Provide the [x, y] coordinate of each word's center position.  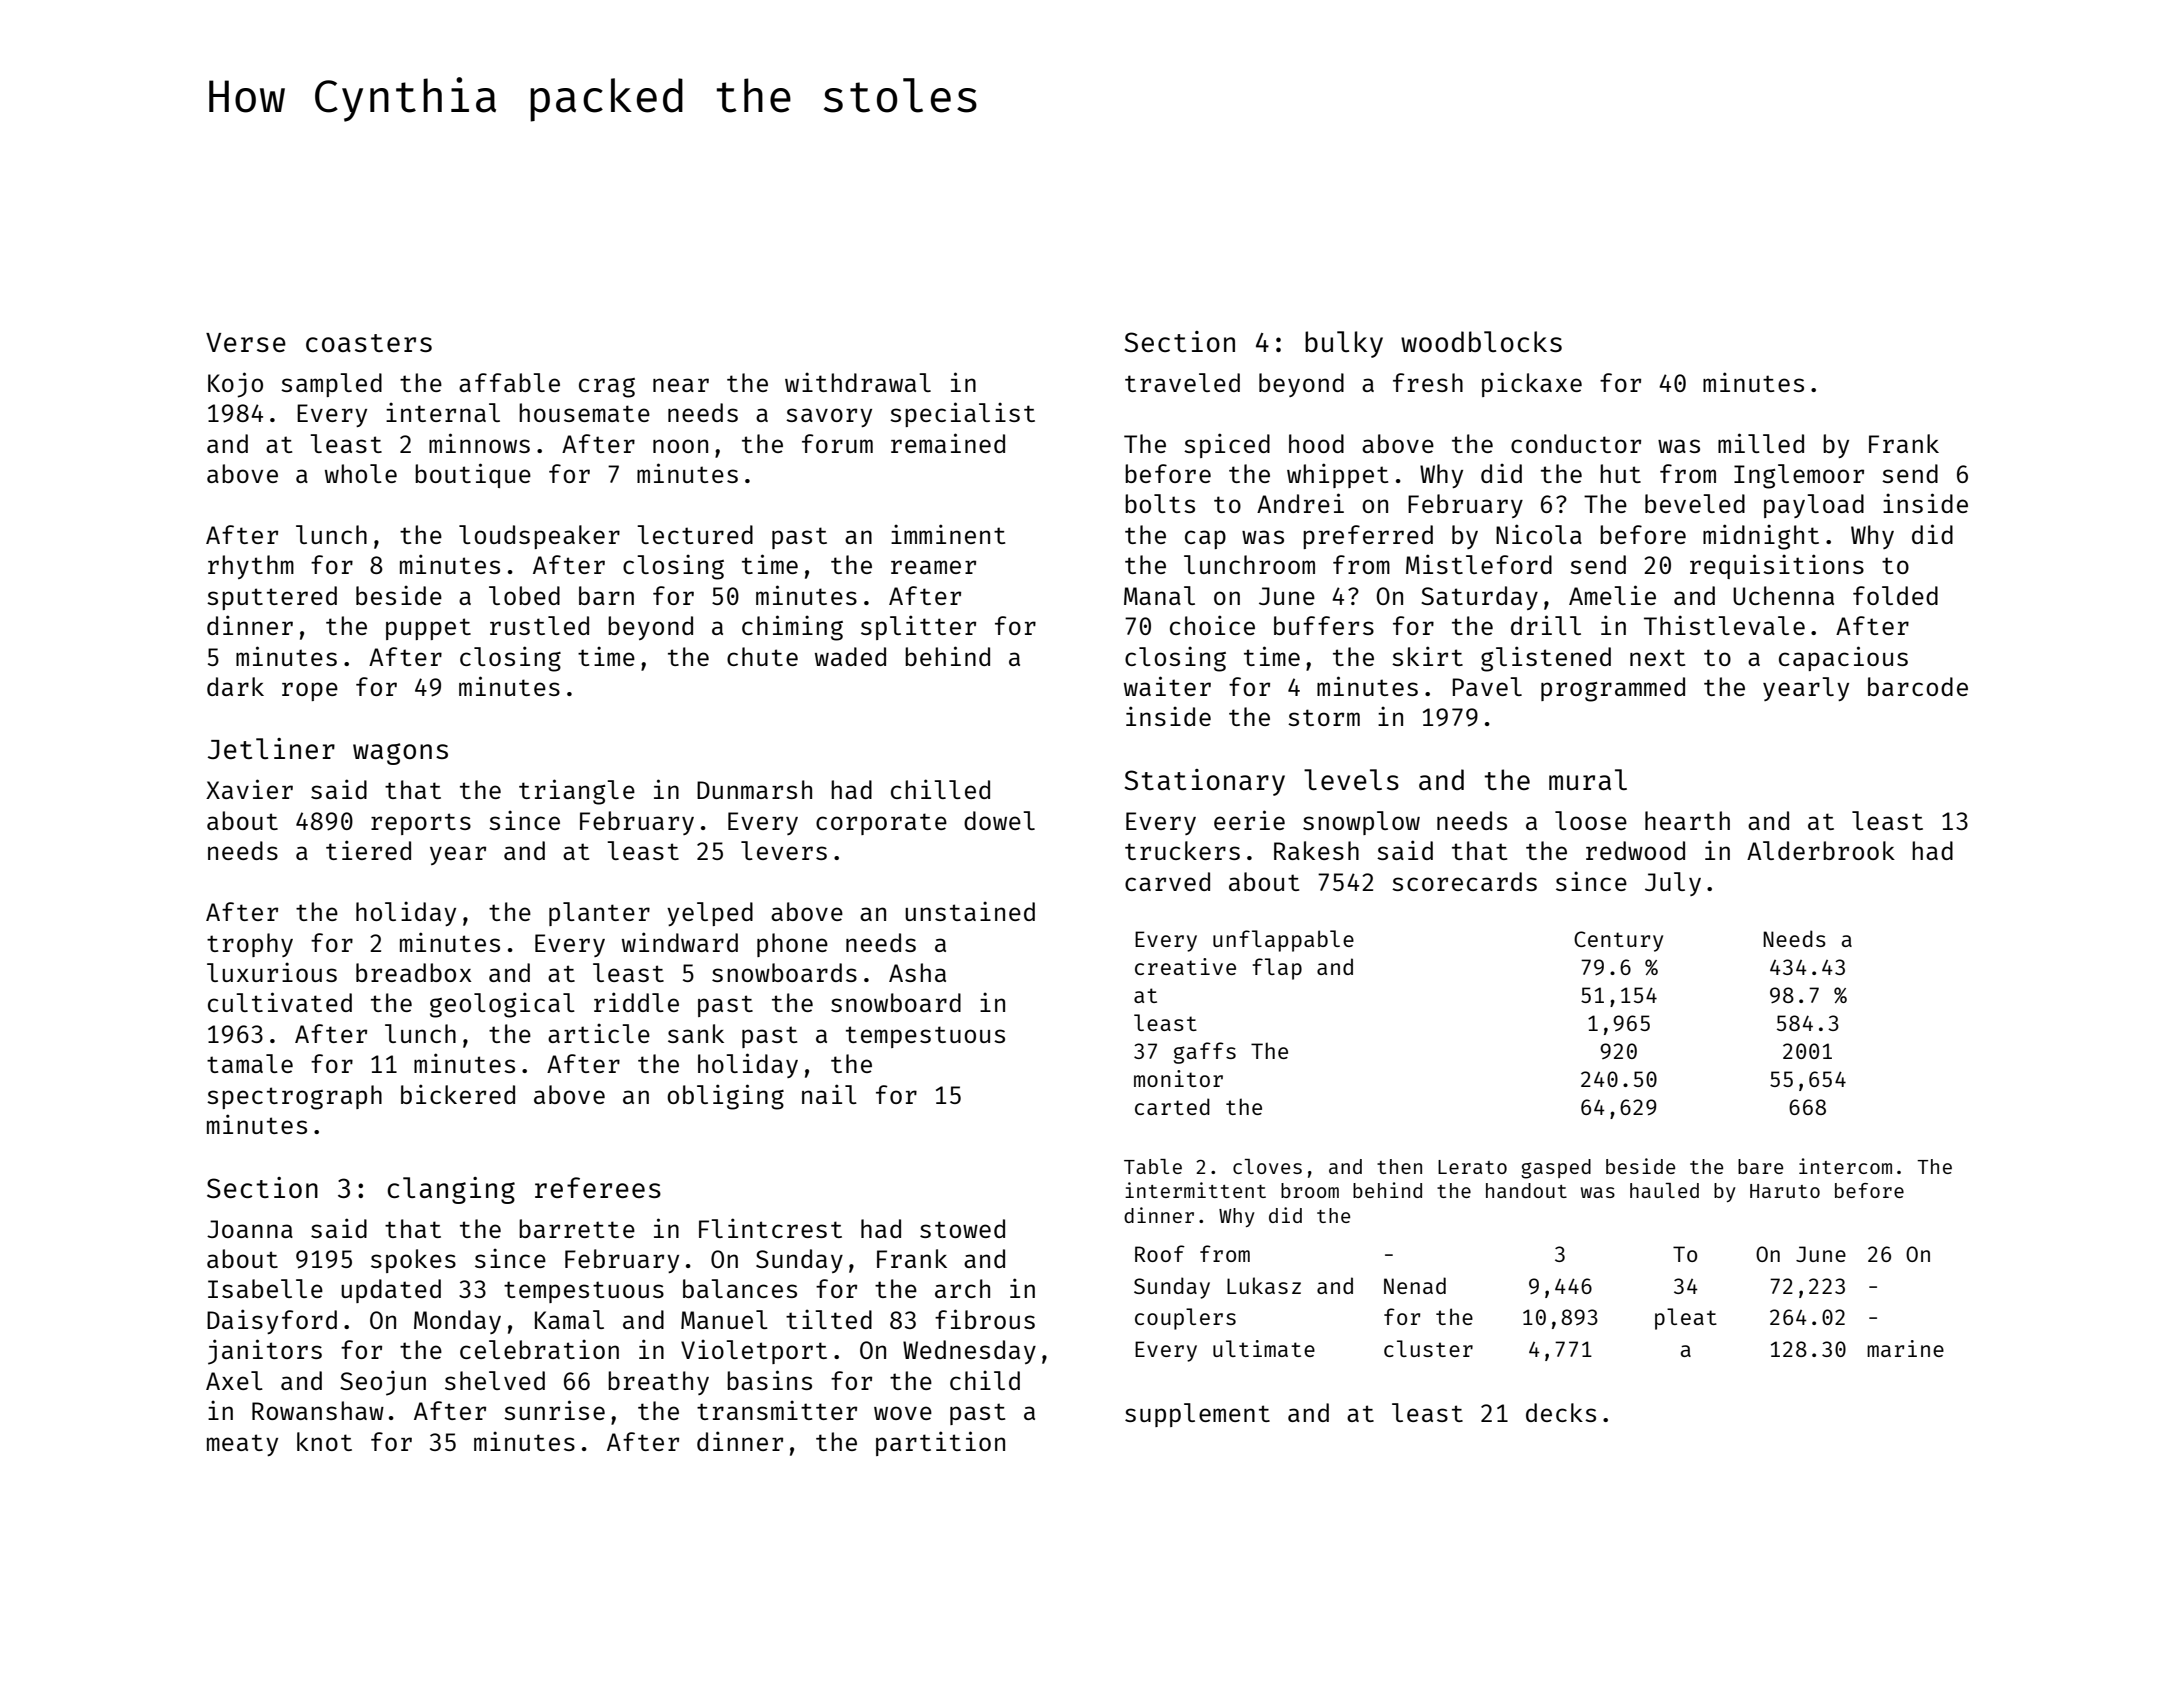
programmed [1613, 689]
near [681, 385]
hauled [1664, 1190]
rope [310, 691]
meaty [242, 1445]
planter [599, 914]
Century [1618, 941]
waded [850, 656]
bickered [458, 1094]
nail [829, 1094]
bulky [1344, 344]
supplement [1197, 1415]
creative [1185, 966]
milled [1761, 443]
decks [1561, 1412]
